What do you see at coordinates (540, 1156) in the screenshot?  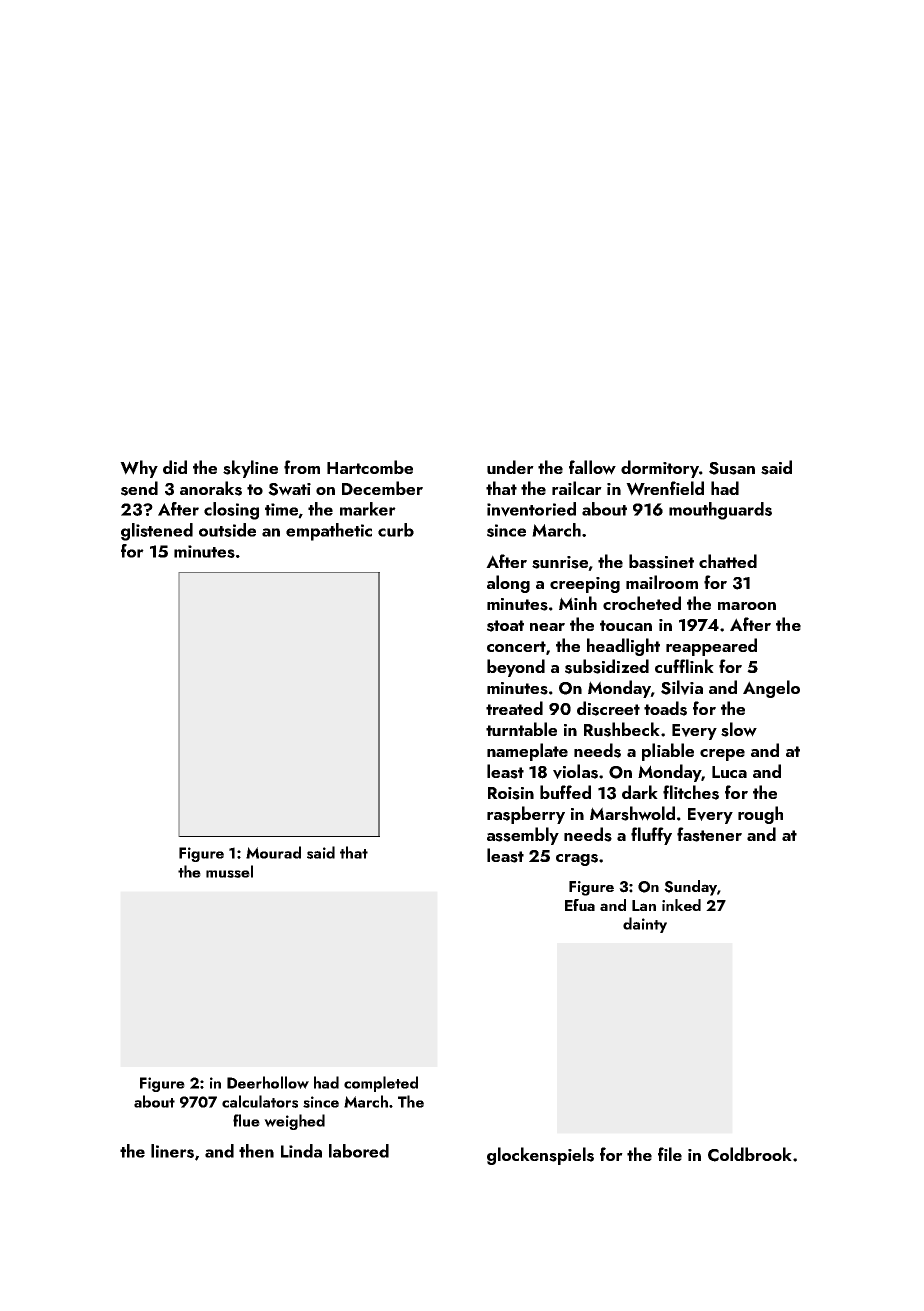 I see `glockenspiels` at bounding box center [540, 1156].
